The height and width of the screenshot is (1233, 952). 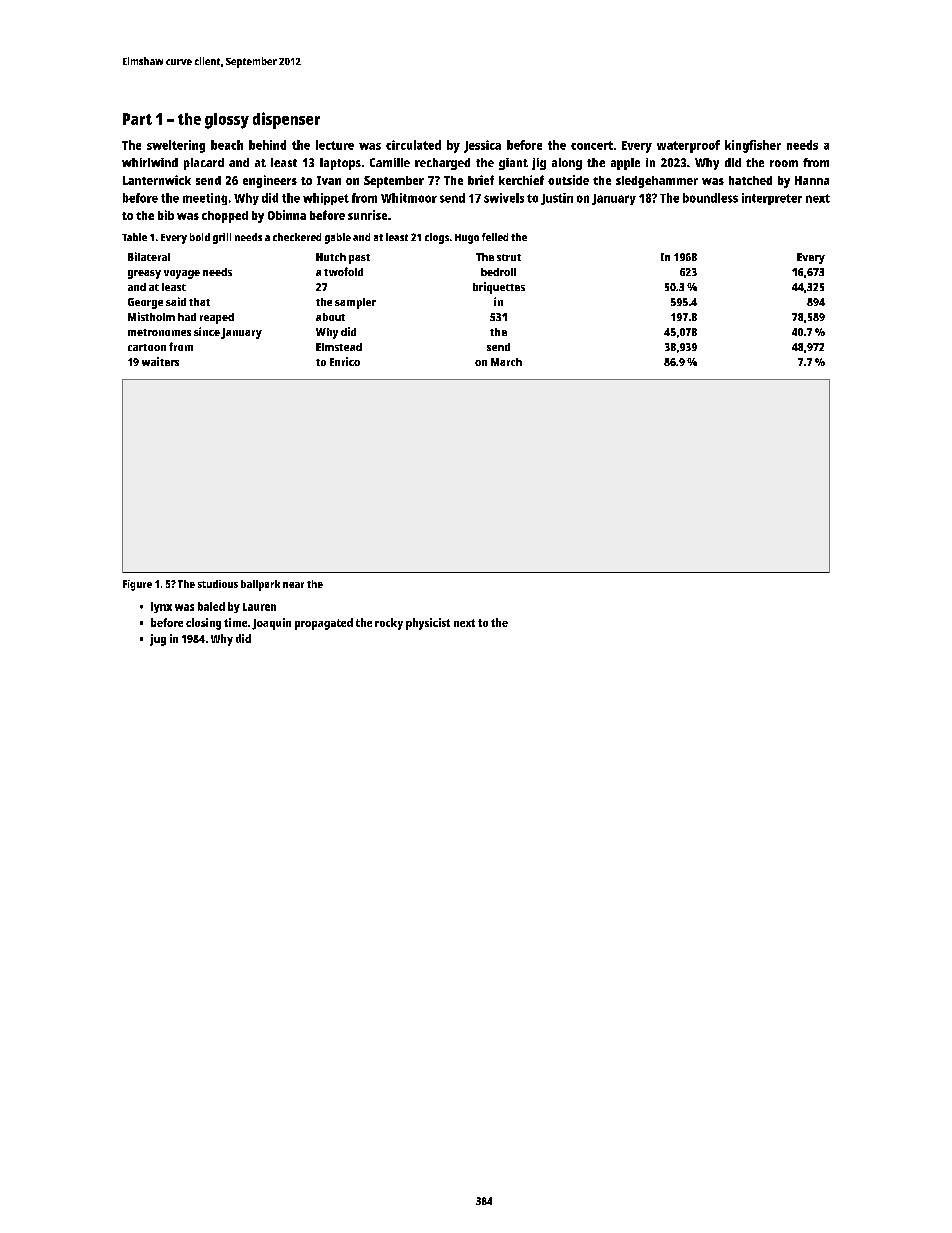 What do you see at coordinates (324, 624) in the screenshot?
I see `propagated` at bounding box center [324, 624].
